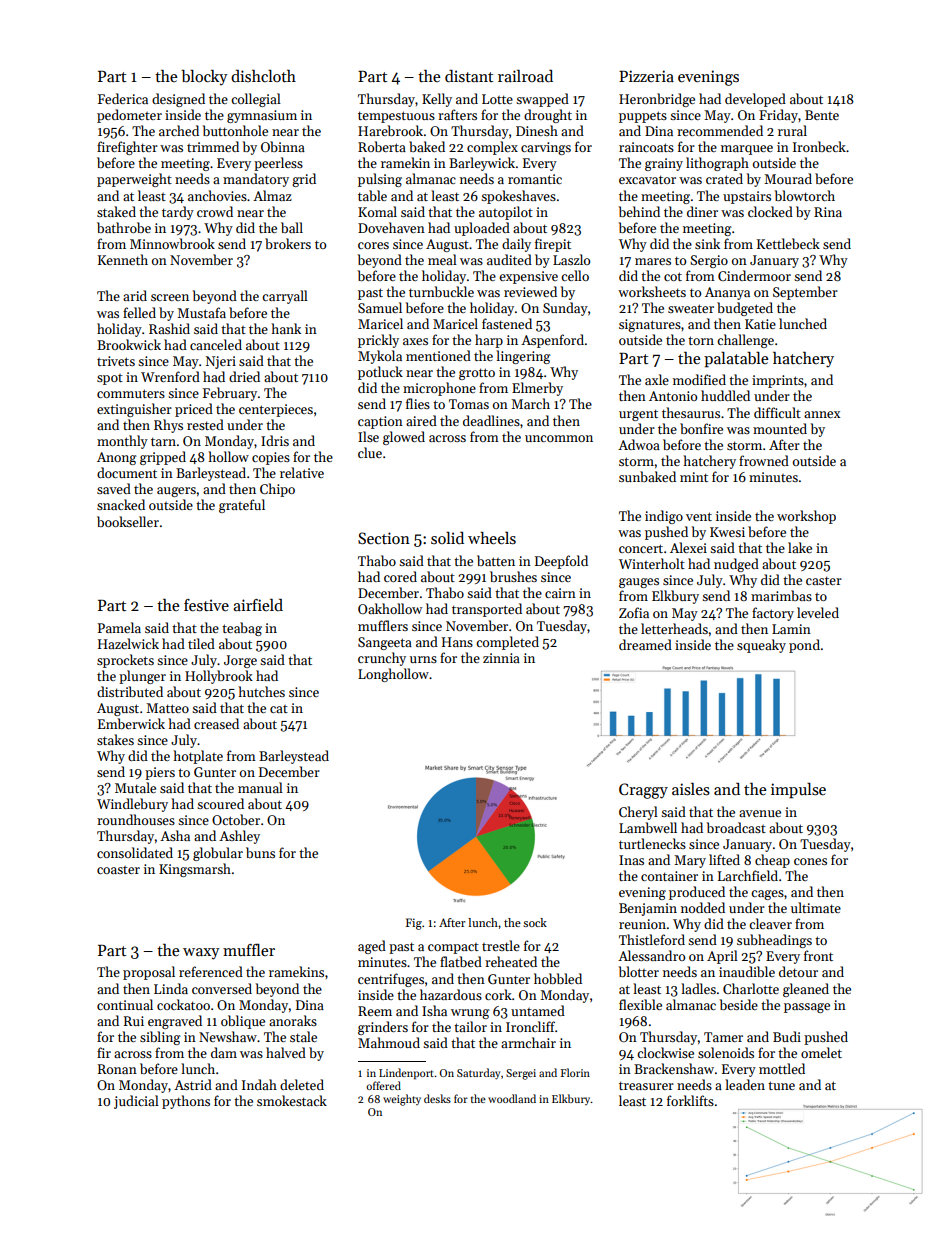 This image has width=952, height=1233. I want to click on Komal, so click(377, 211).
